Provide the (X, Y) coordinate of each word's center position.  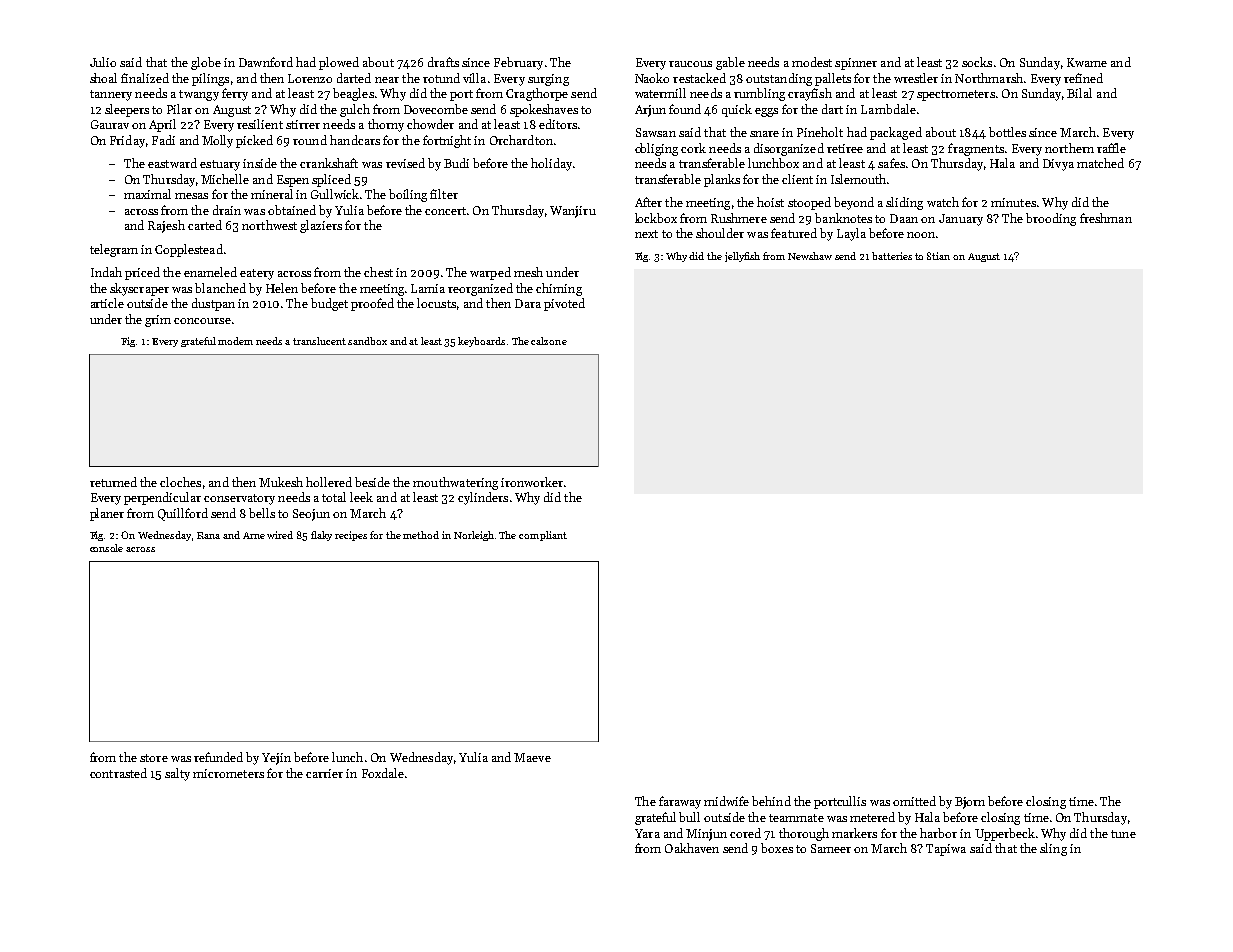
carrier (324, 773)
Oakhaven (692, 848)
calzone (549, 341)
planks (722, 180)
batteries (892, 256)
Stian (938, 256)
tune (1123, 834)
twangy (199, 95)
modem (235, 341)
